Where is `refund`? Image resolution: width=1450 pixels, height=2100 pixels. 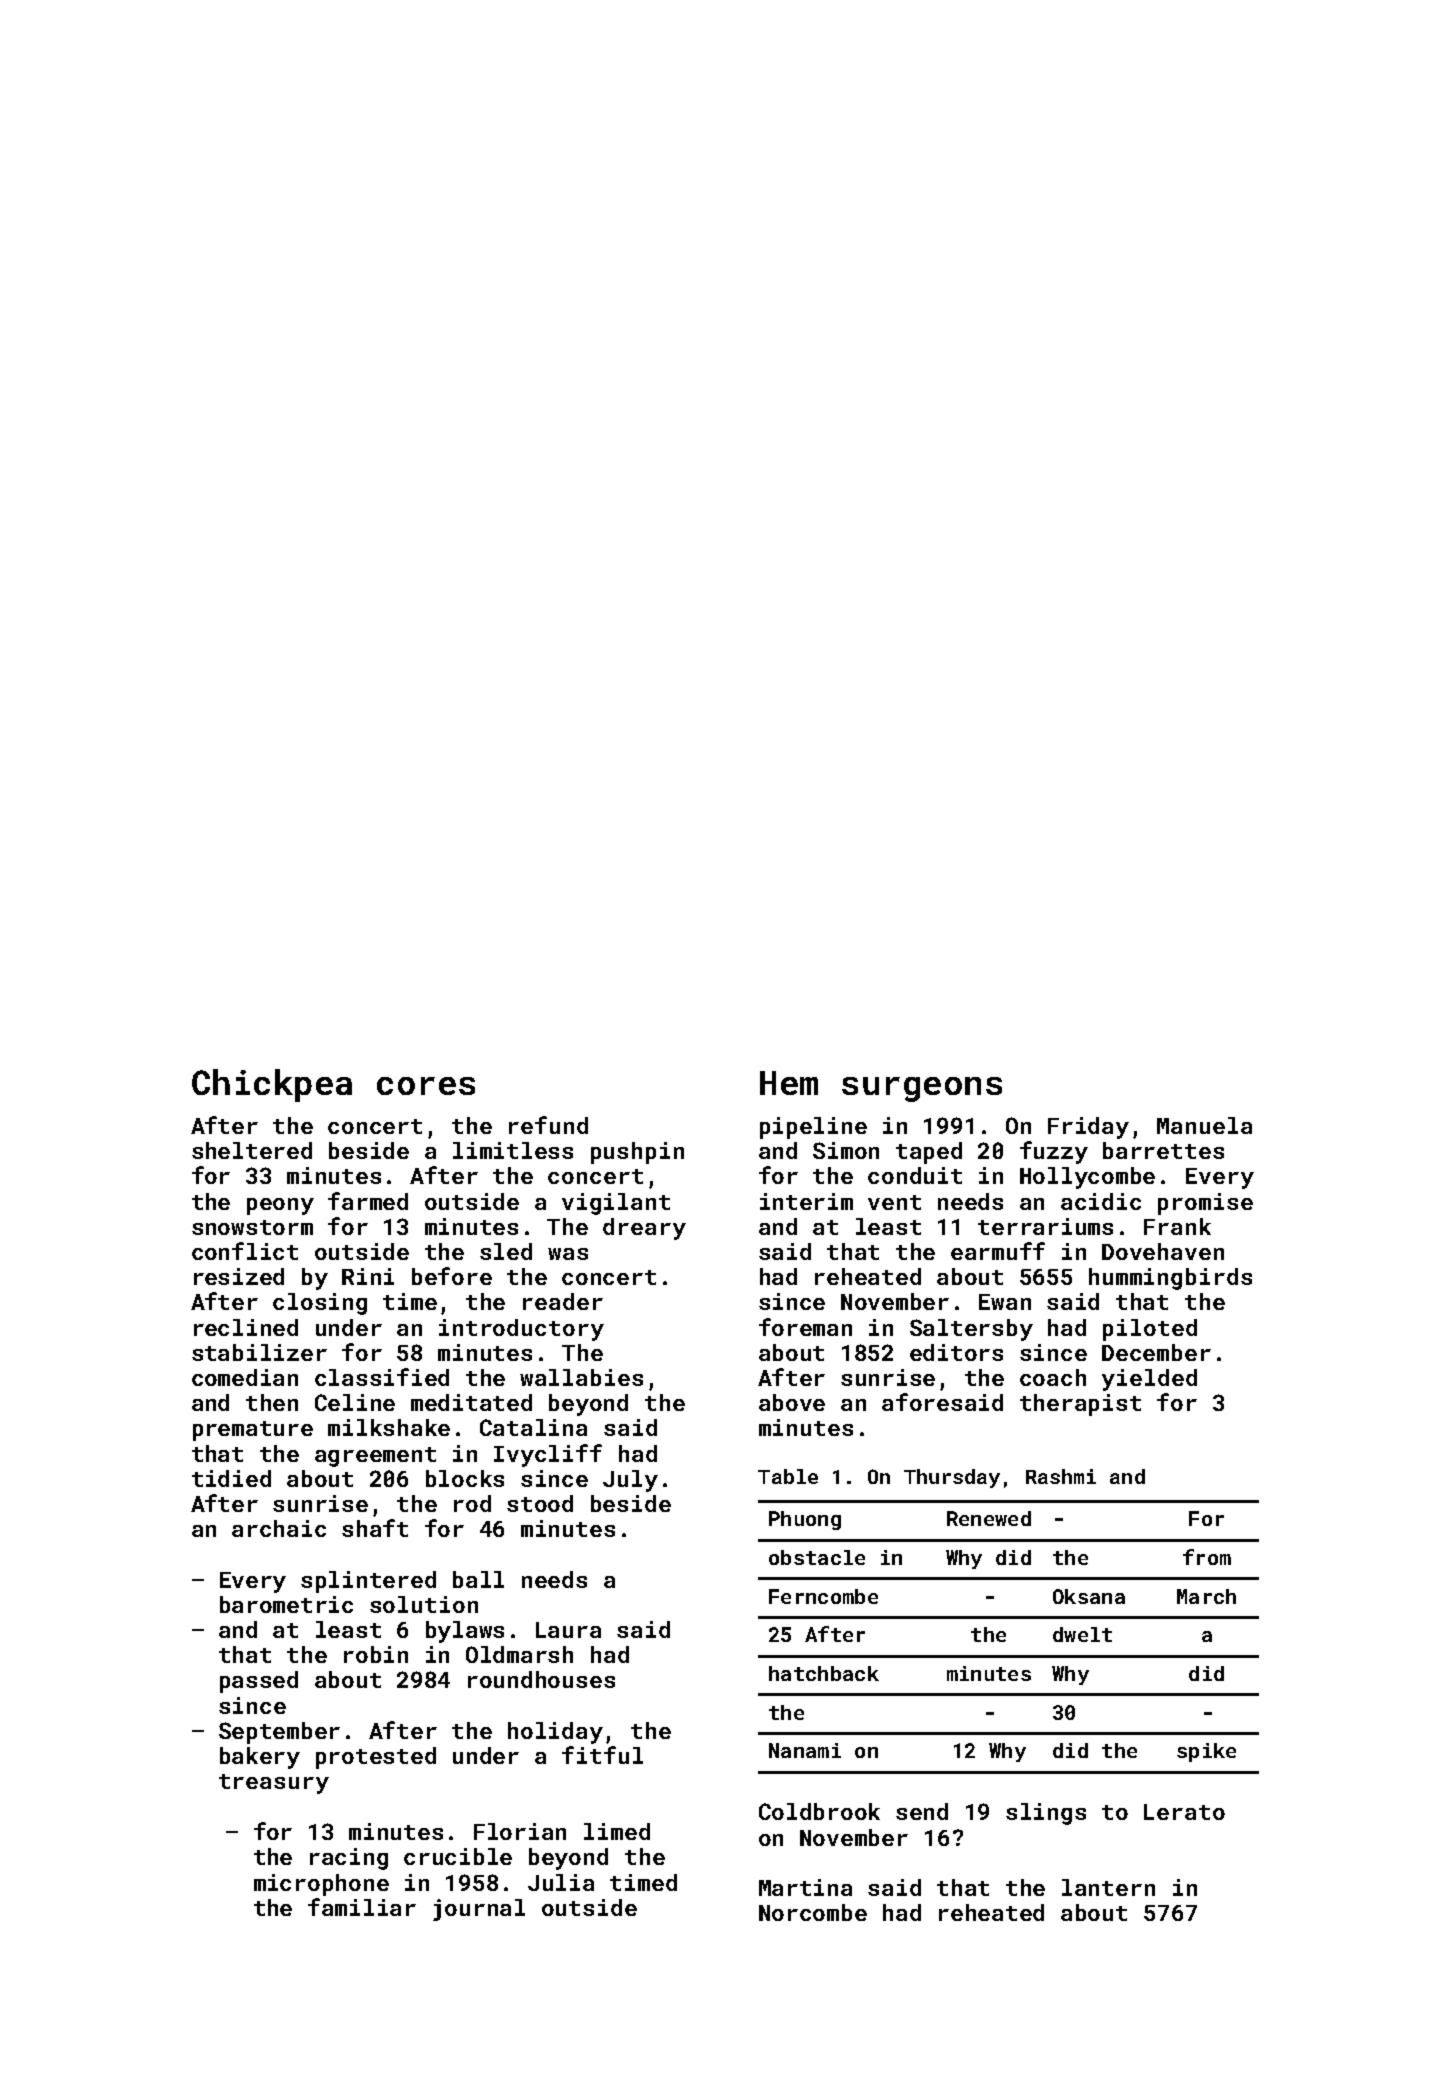
refund is located at coordinates (548, 1125).
